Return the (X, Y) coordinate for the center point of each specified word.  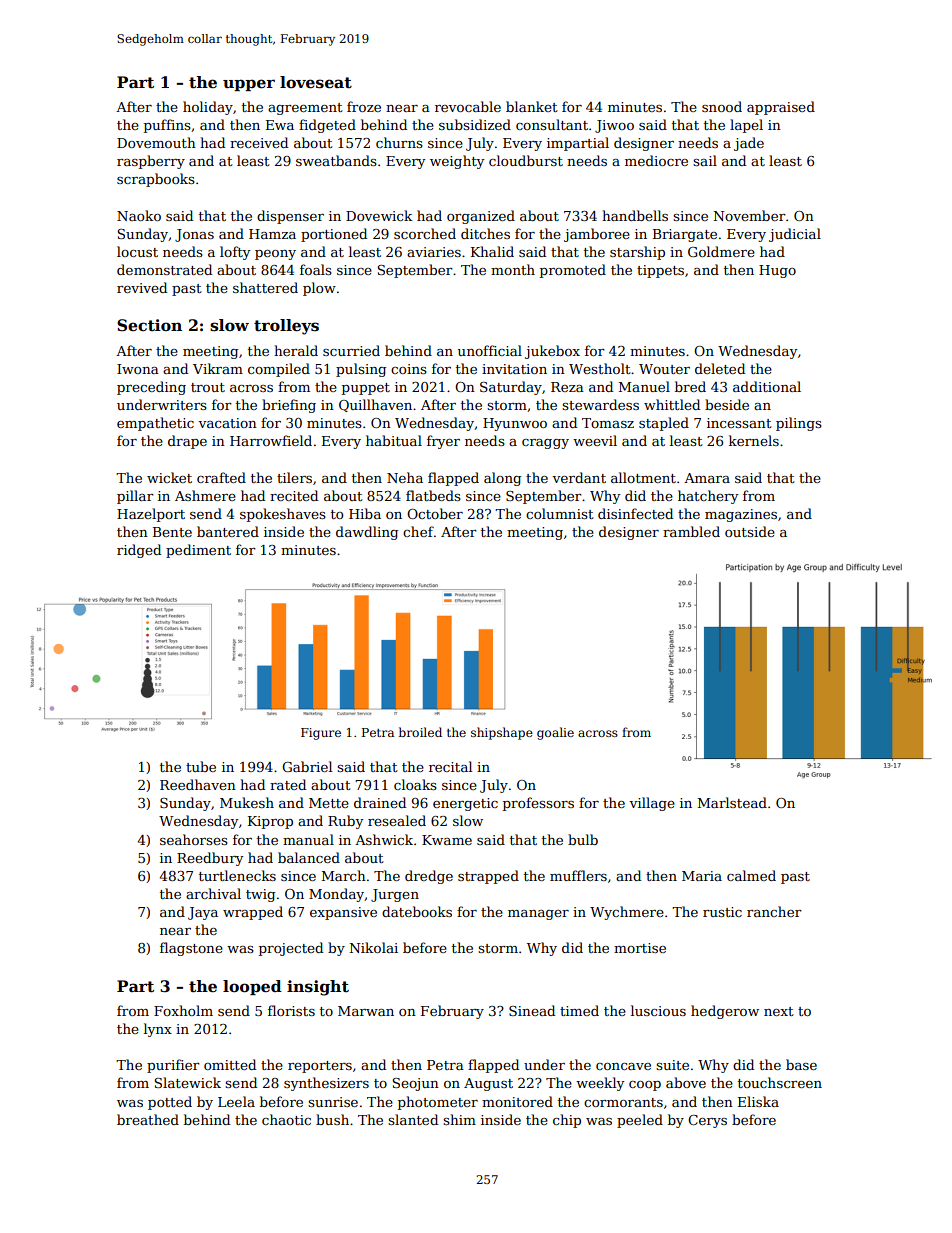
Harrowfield (271, 440)
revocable (468, 106)
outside (750, 531)
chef (418, 531)
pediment (198, 551)
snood (722, 106)
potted (170, 1103)
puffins (167, 126)
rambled (691, 531)
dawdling (367, 533)
